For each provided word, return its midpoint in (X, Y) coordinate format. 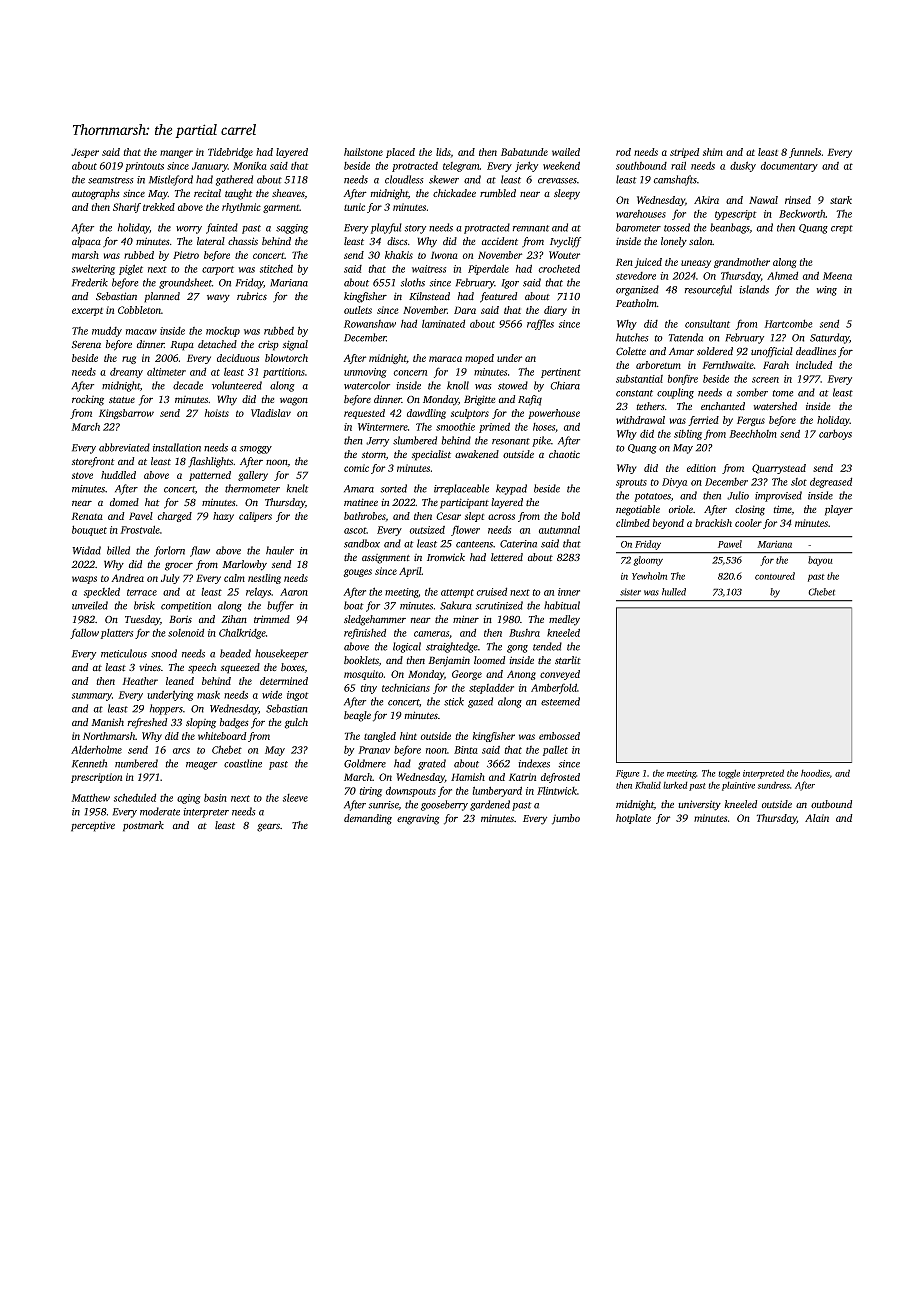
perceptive (93, 826)
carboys (835, 434)
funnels (805, 153)
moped (479, 359)
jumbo (566, 819)
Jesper (85, 153)
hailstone (363, 152)
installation (177, 447)
